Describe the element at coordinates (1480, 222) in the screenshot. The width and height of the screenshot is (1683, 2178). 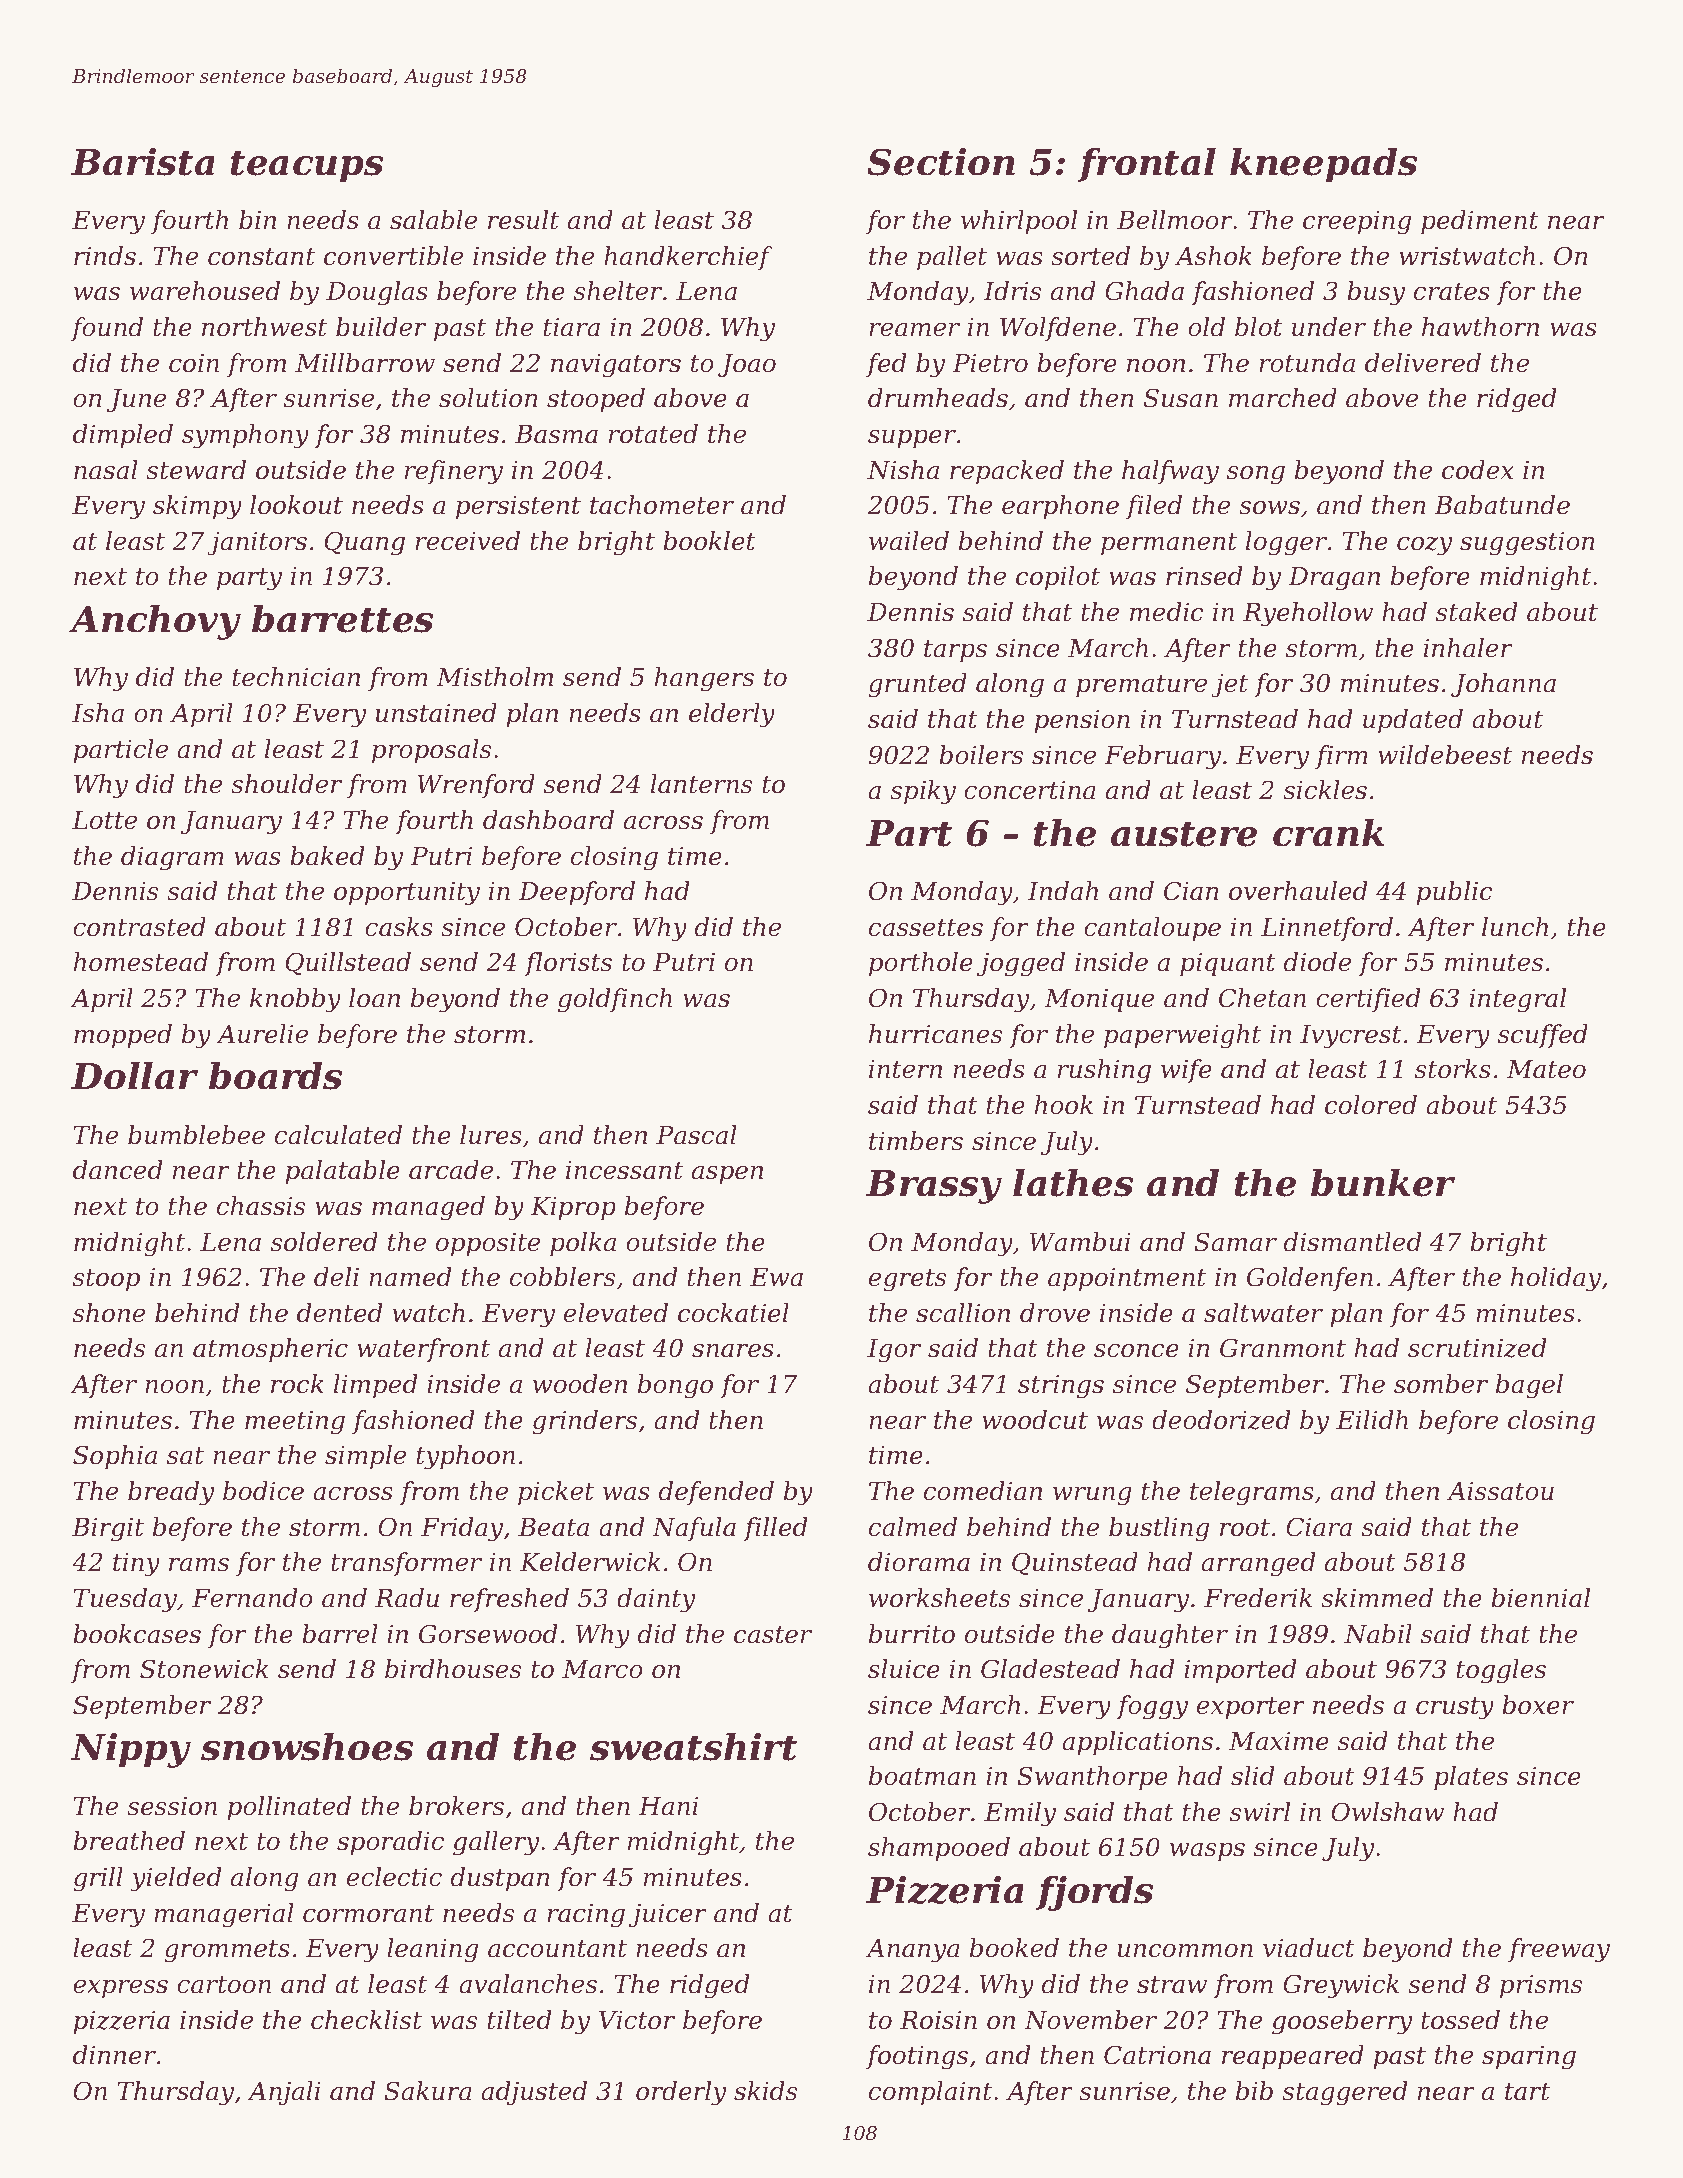
I see `pediment` at that location.
